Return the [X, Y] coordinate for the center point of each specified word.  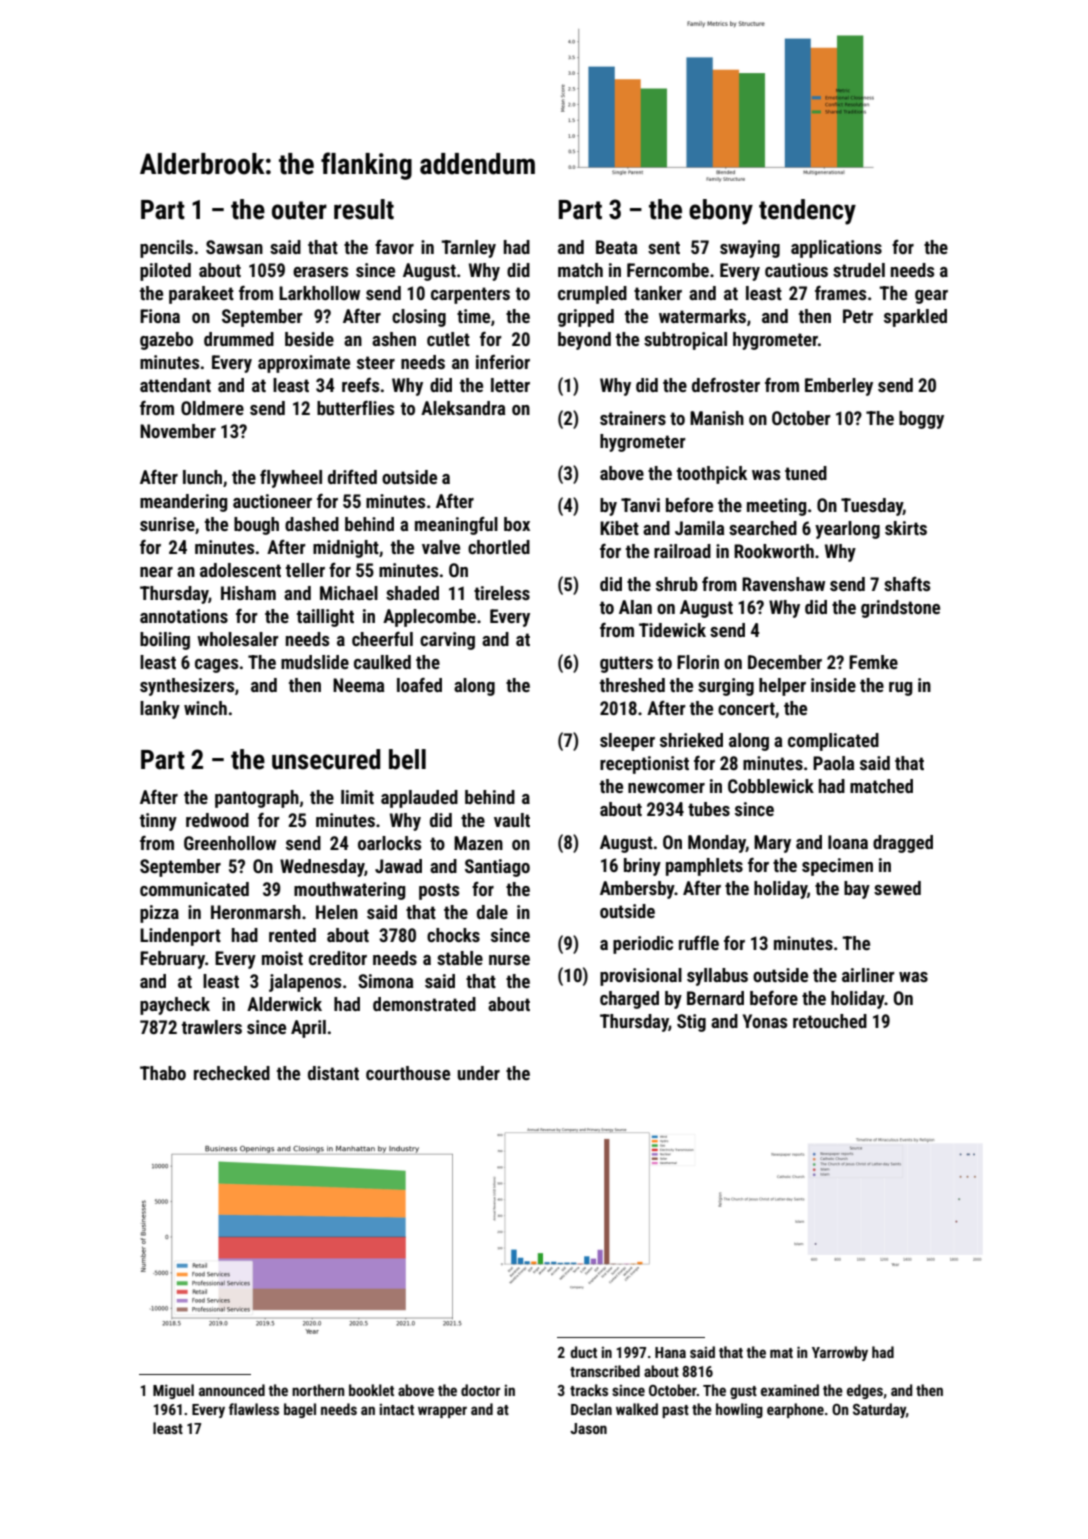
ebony [721, 212]
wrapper [442, 1412]
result [364, 209]
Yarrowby [840, 1353]
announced [232, 1390]
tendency [807, 212]
